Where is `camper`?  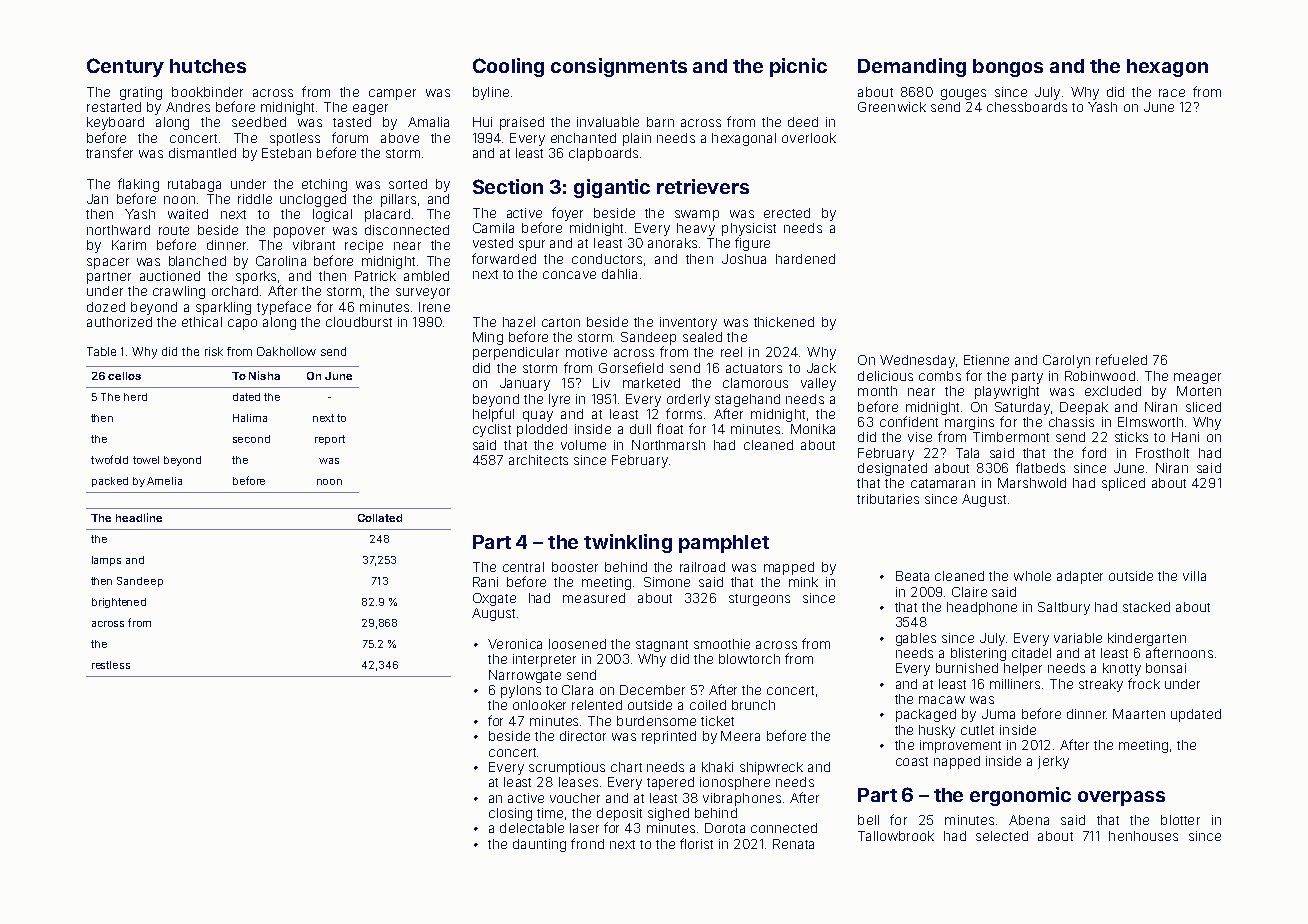 camper is located at coordinates (392, 94).
